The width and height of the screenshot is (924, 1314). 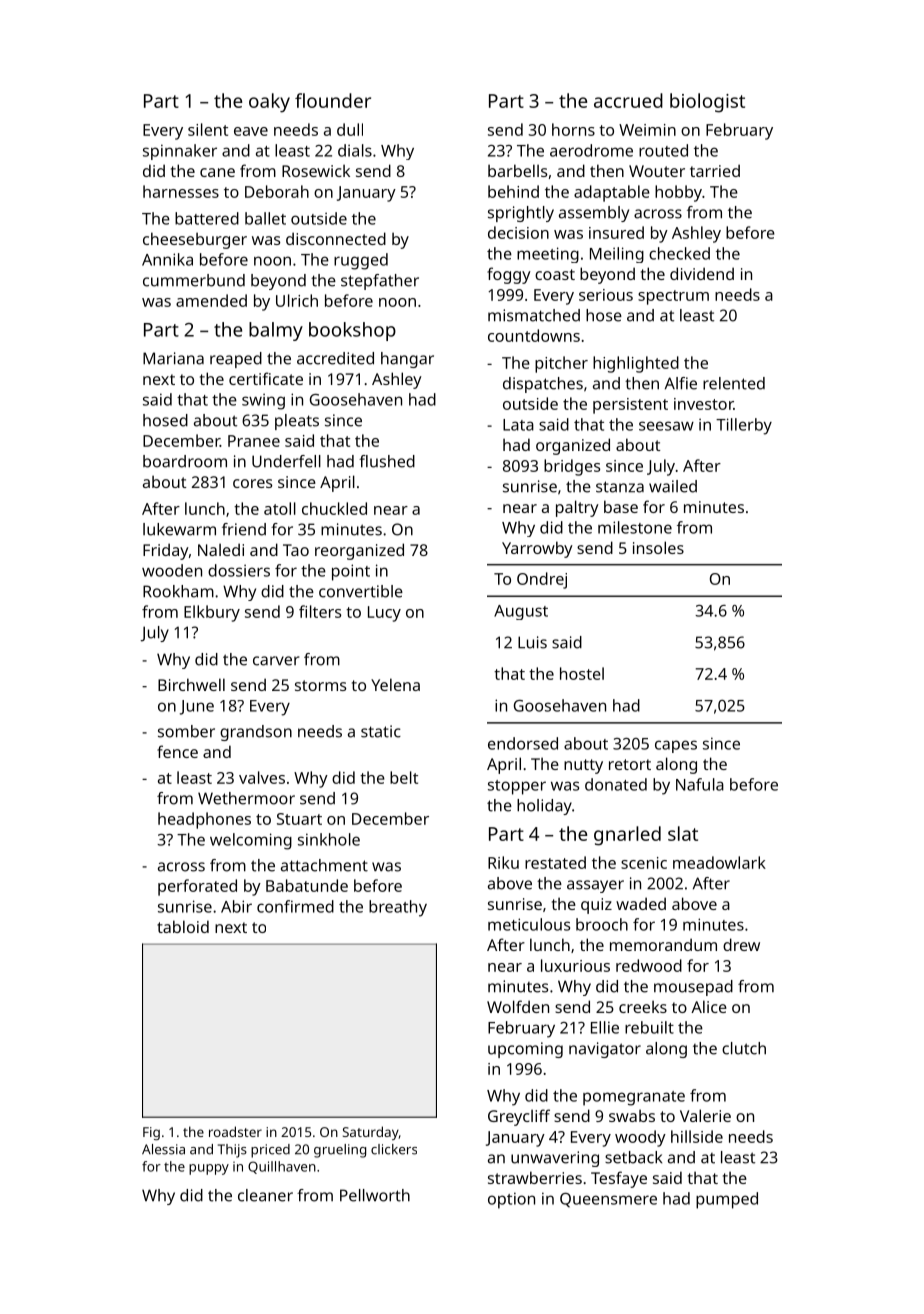 What do you see at coordinates (503, 862) in the screenshot?
I see `Riku` at bounding box center [503, 862].
